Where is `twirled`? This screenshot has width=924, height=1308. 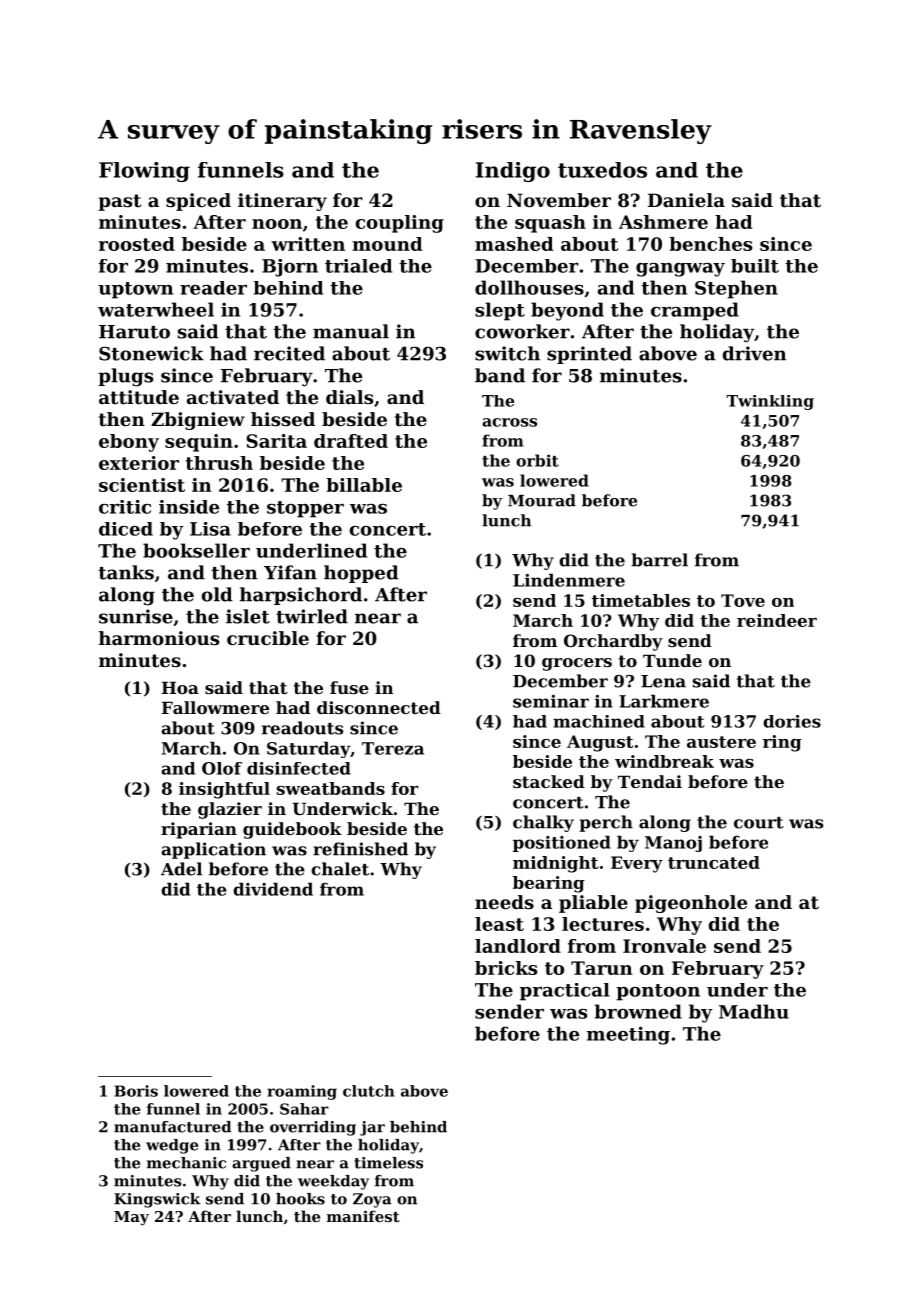
twirled is located at coordinates (312, 616).
